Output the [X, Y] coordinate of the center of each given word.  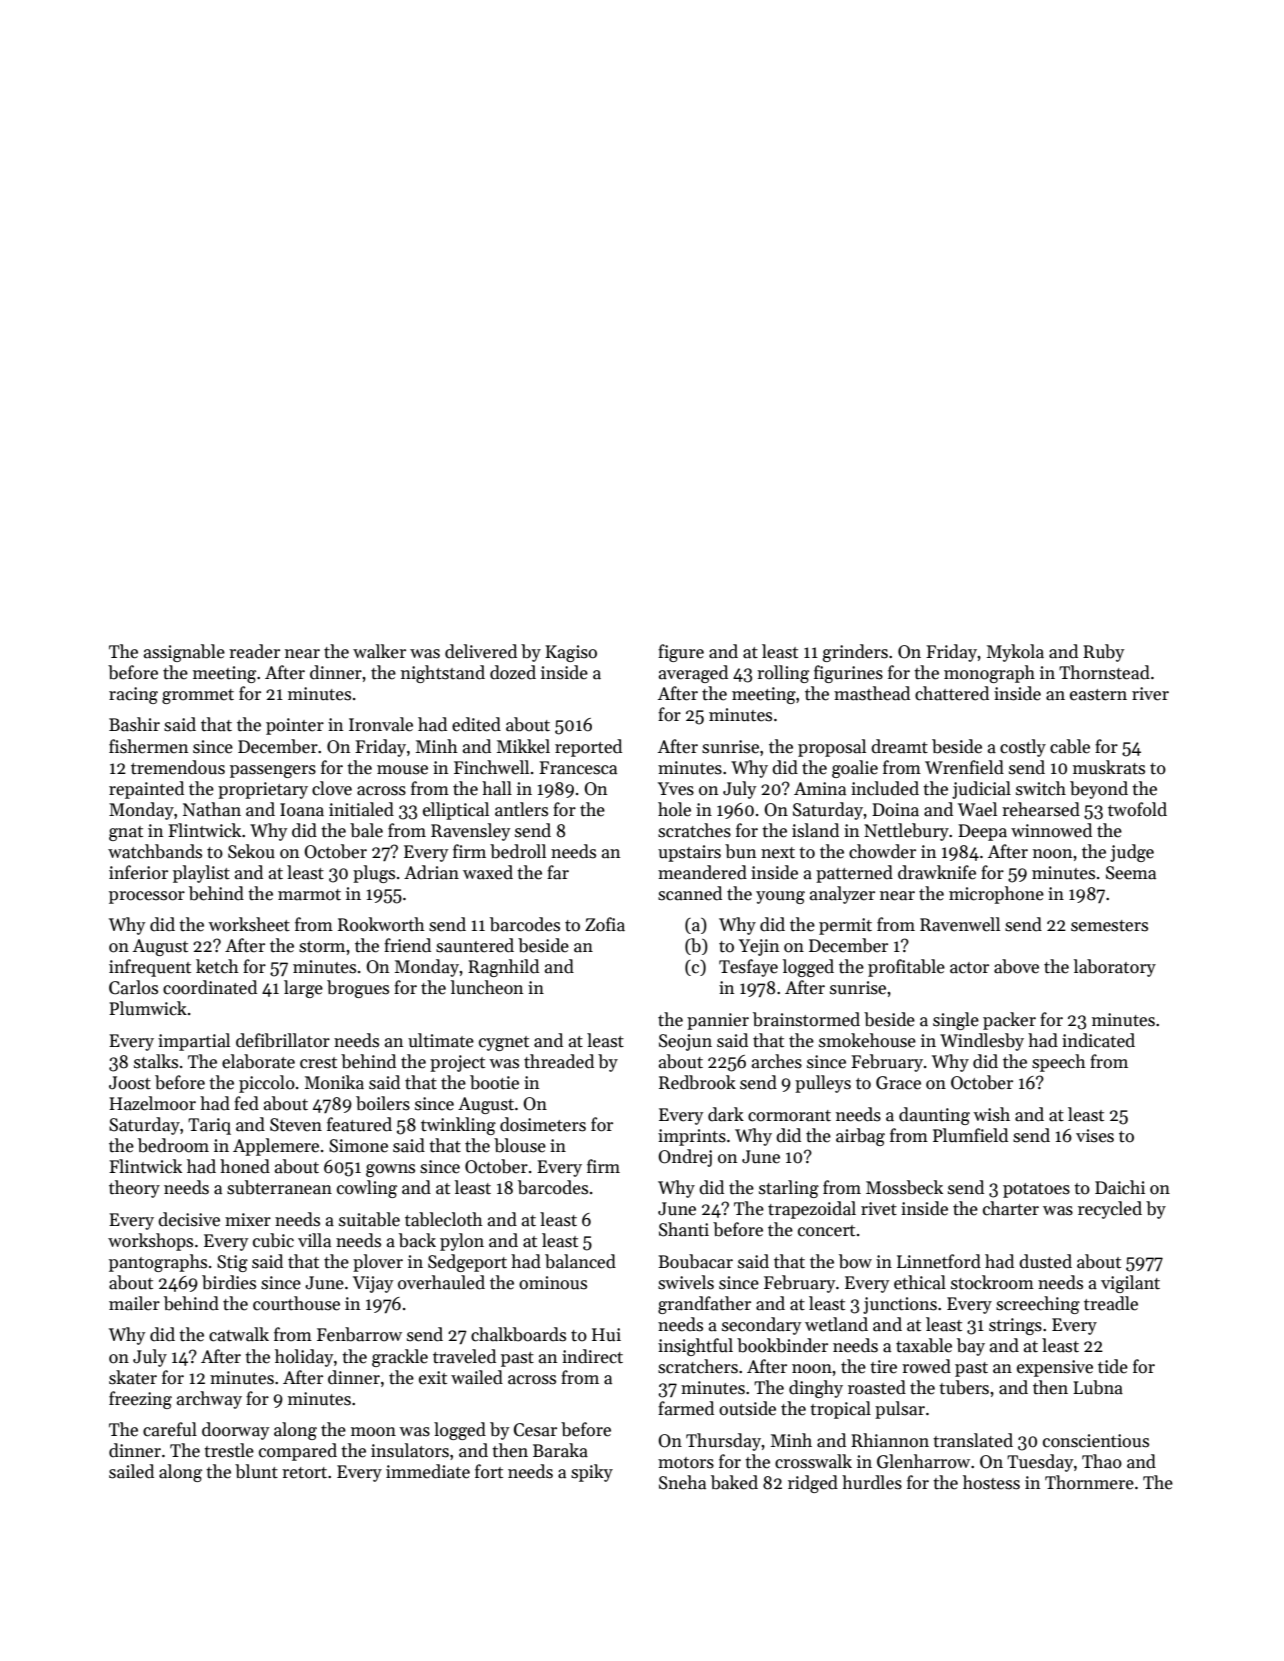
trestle [229, 1450]
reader [254, 651]
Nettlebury [906, 832]
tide [1113, 1366]
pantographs [158, 1263]
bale [366, 830]
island [815, 830]
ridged [813, 1484]
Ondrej [685, 1158]
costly [1023, 748]
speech [1059, 1063]
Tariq [209, 1126]
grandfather [704, 1305]
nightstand [443, 674]
